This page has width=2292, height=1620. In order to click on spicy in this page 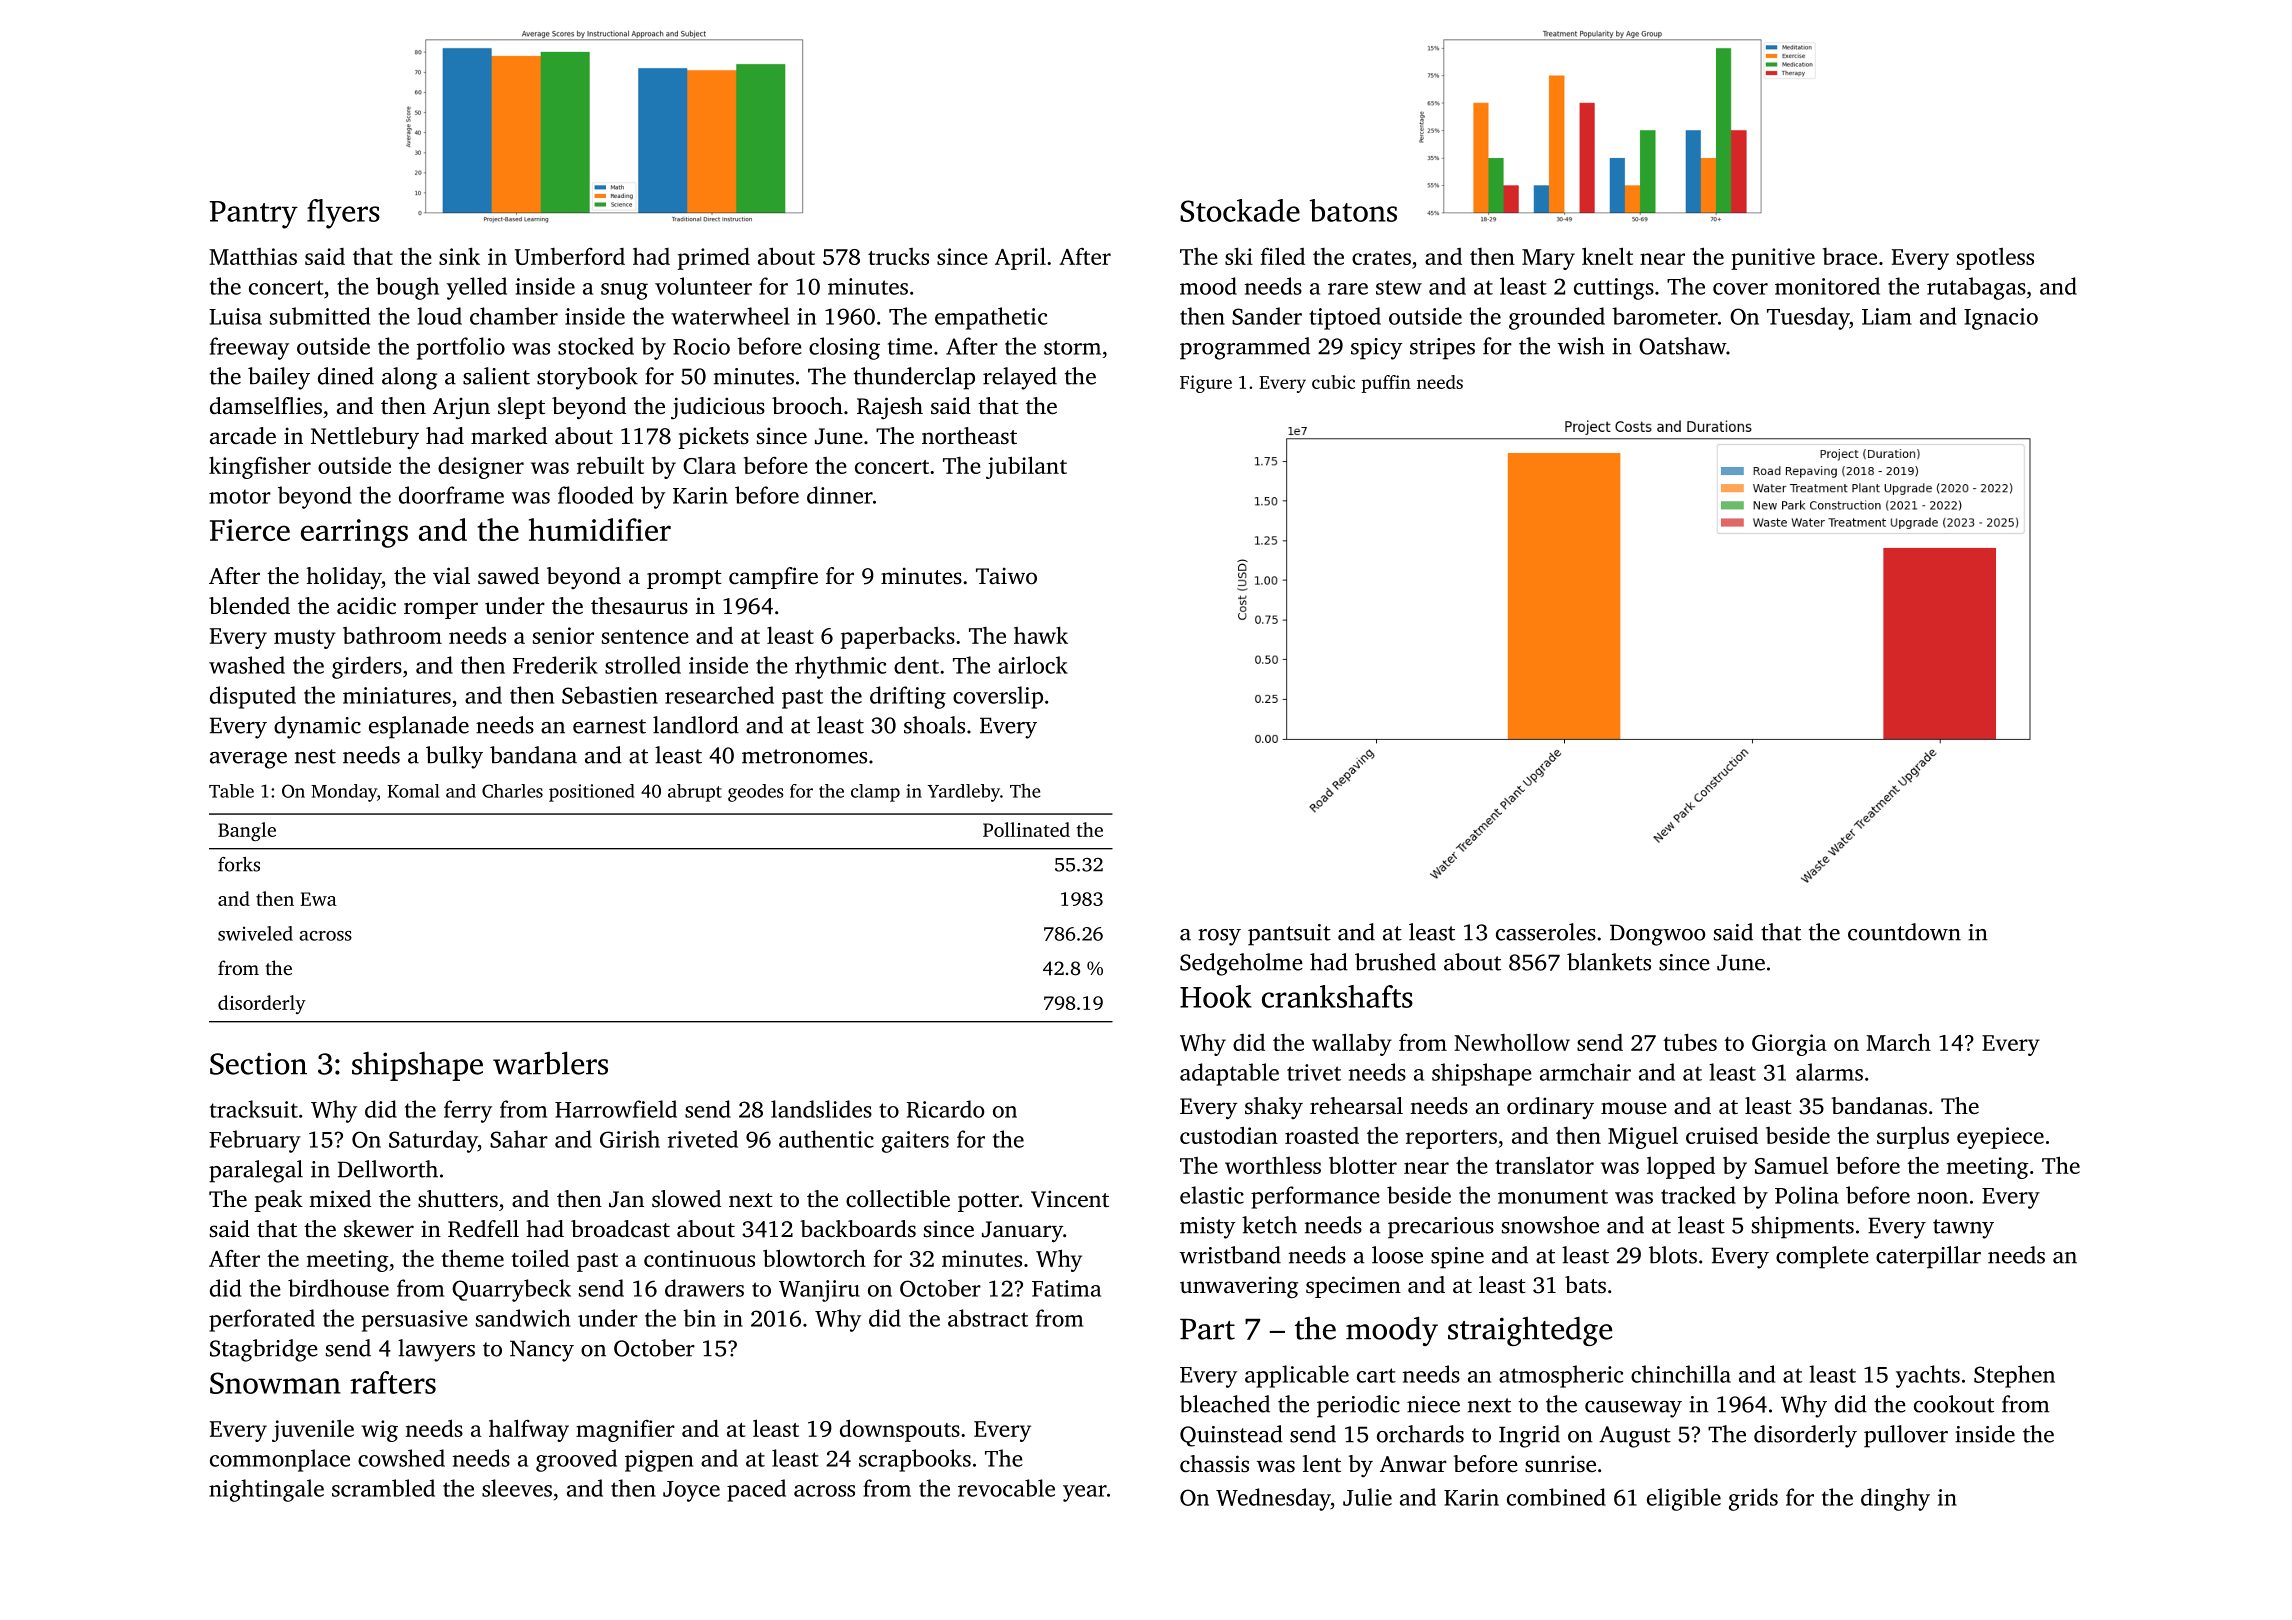, I will do `click(1377, 349)`.
